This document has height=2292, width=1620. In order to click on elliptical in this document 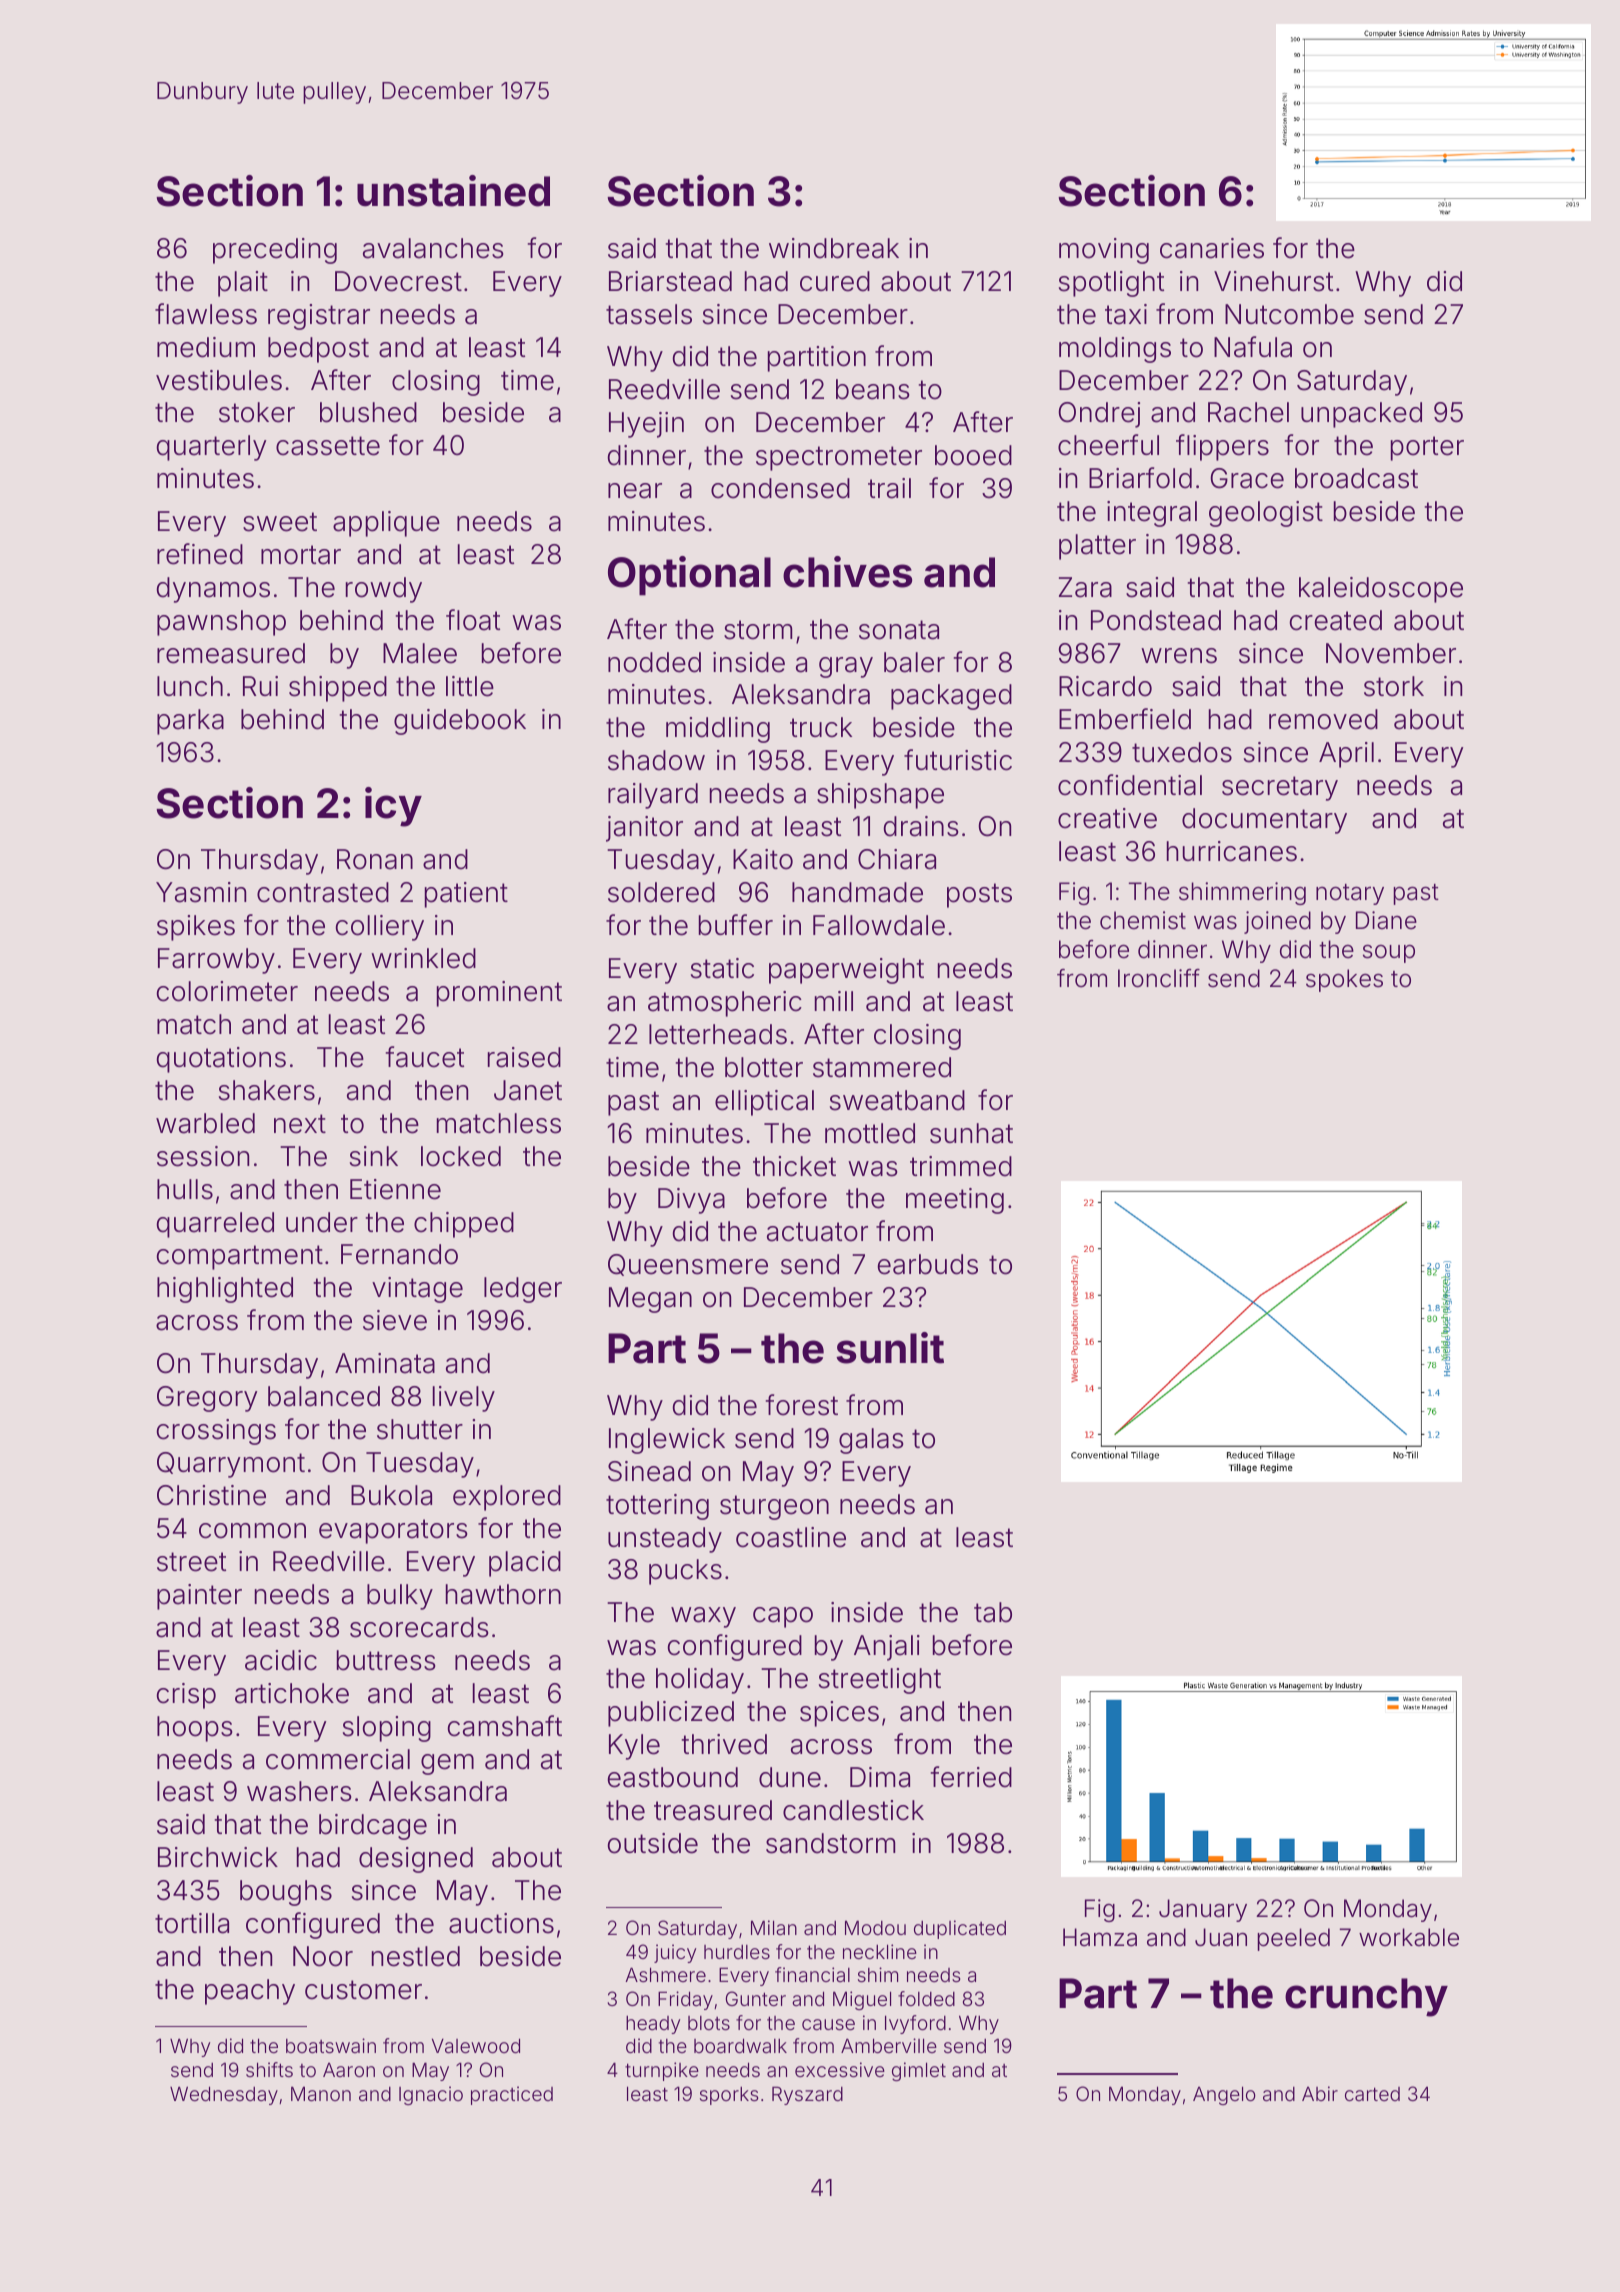, I will do `click(764, 1103)`.
